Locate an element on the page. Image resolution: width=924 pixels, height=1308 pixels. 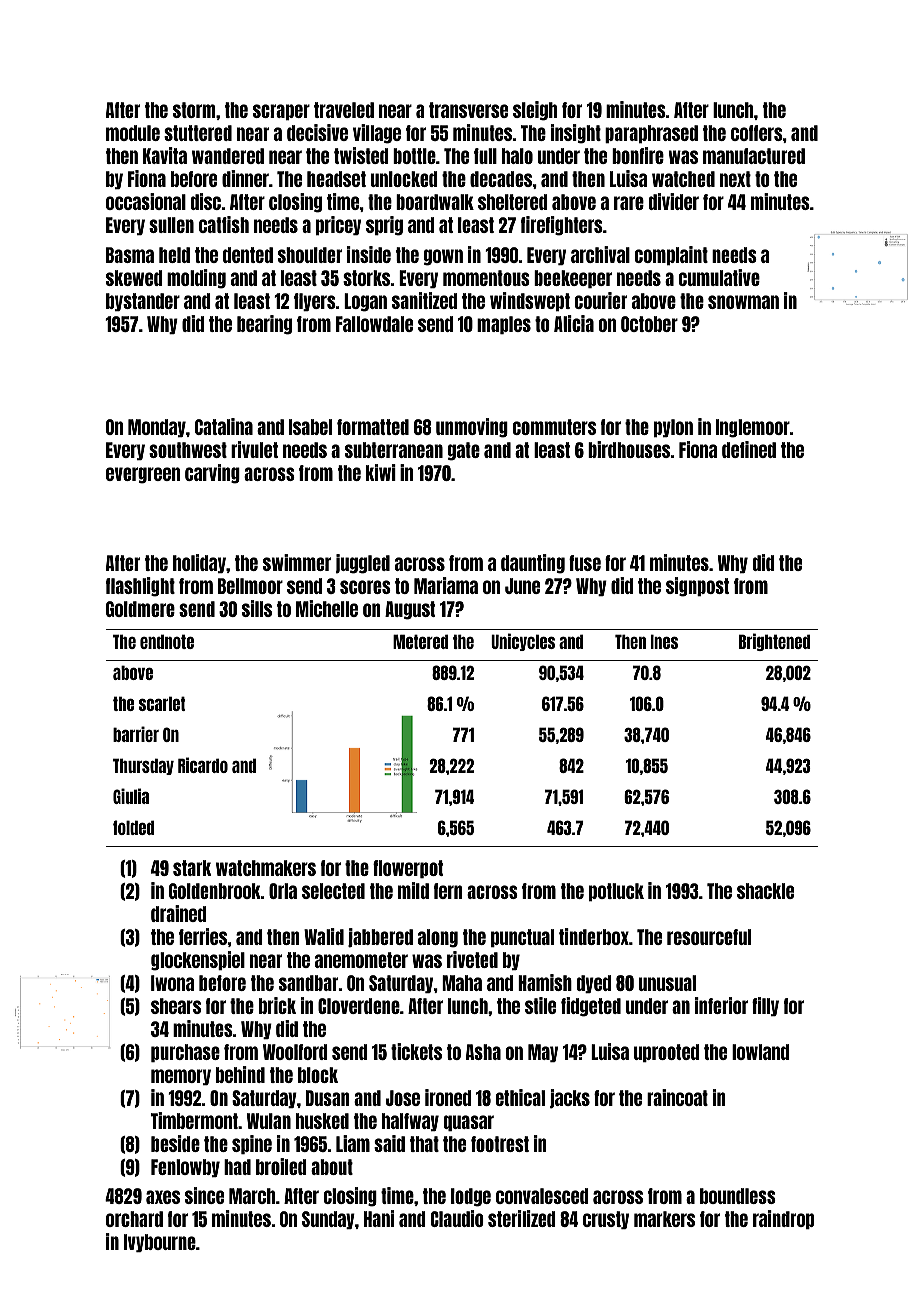
coffers is located at coordinates (757, 133).
